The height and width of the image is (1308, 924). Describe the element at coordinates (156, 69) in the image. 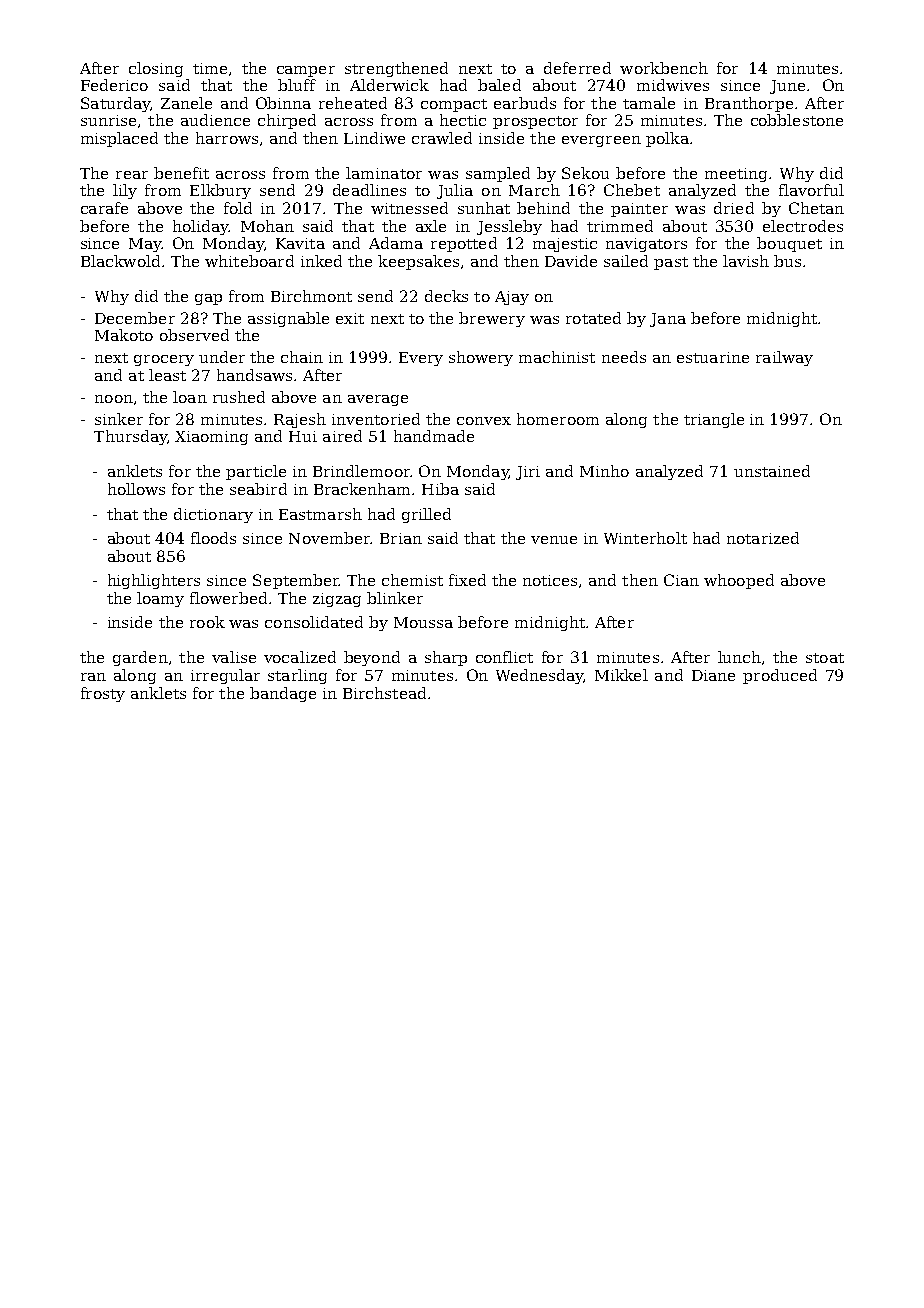

I see `closing` at that location.
